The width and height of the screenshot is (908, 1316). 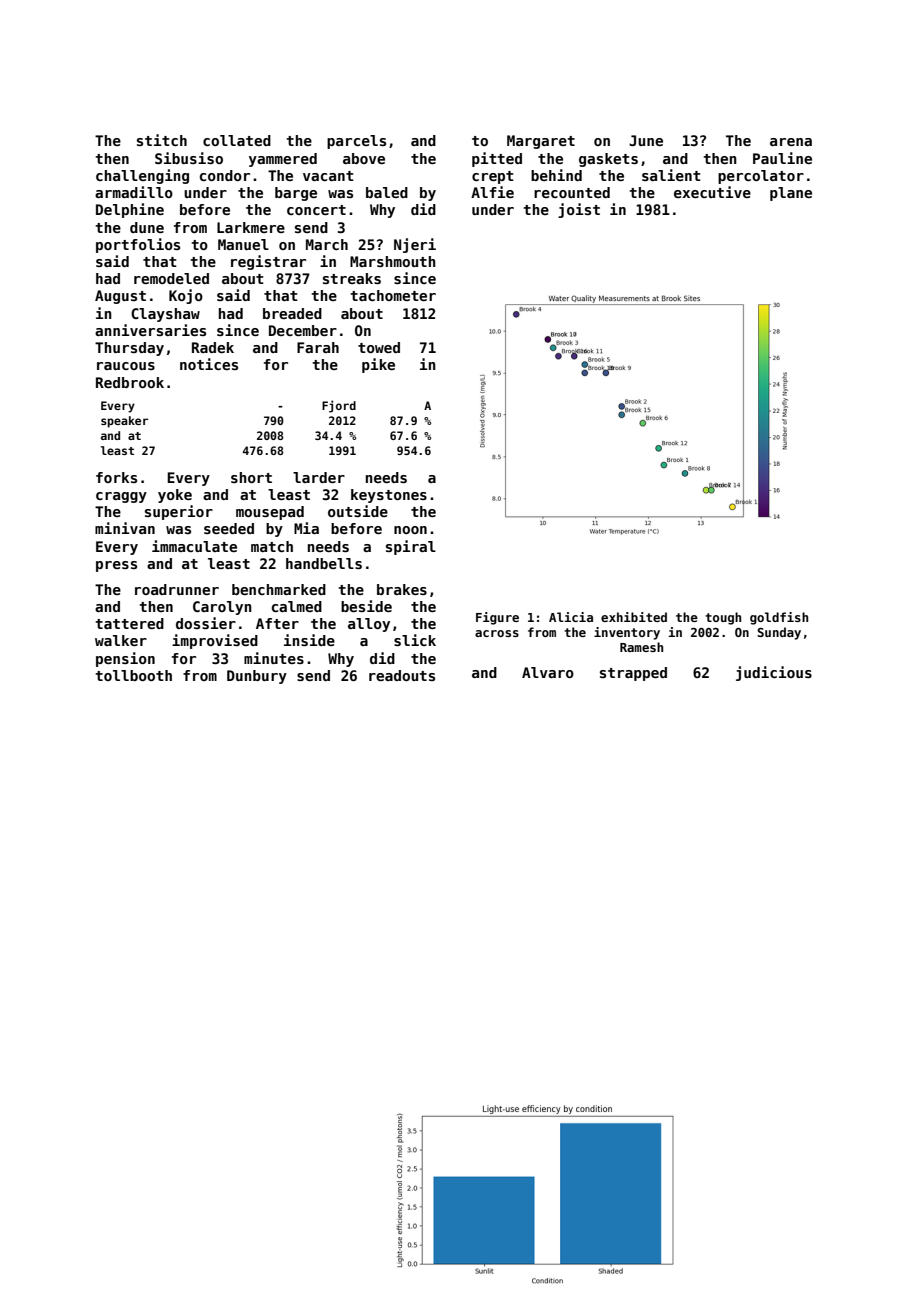 What do you see at coordinates (379, 347) in the screenshot?
I see `towed` at bounding box center [379, 347].
